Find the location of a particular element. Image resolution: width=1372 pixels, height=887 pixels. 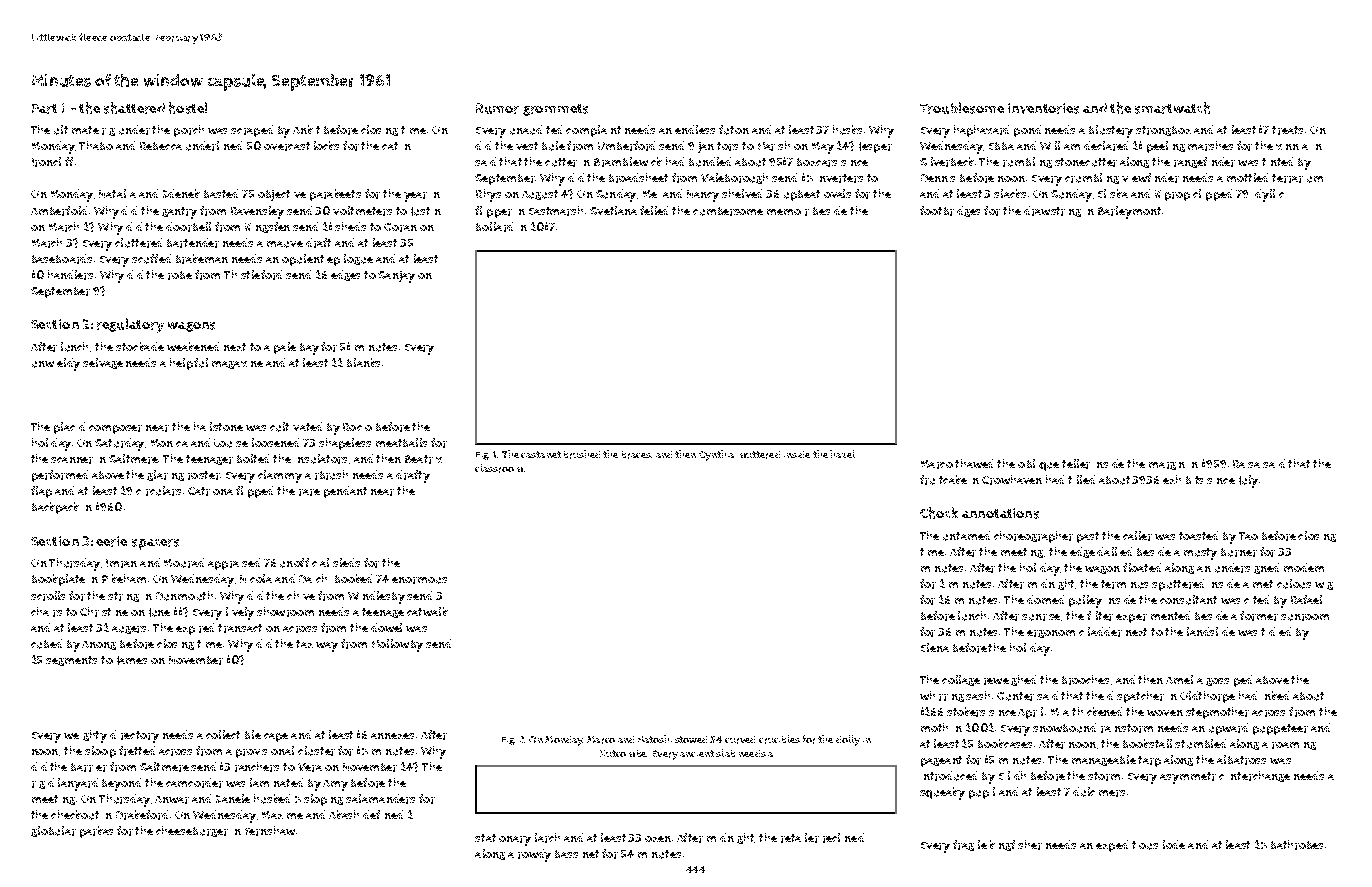

annexes is located at coordinates (392, 736).
